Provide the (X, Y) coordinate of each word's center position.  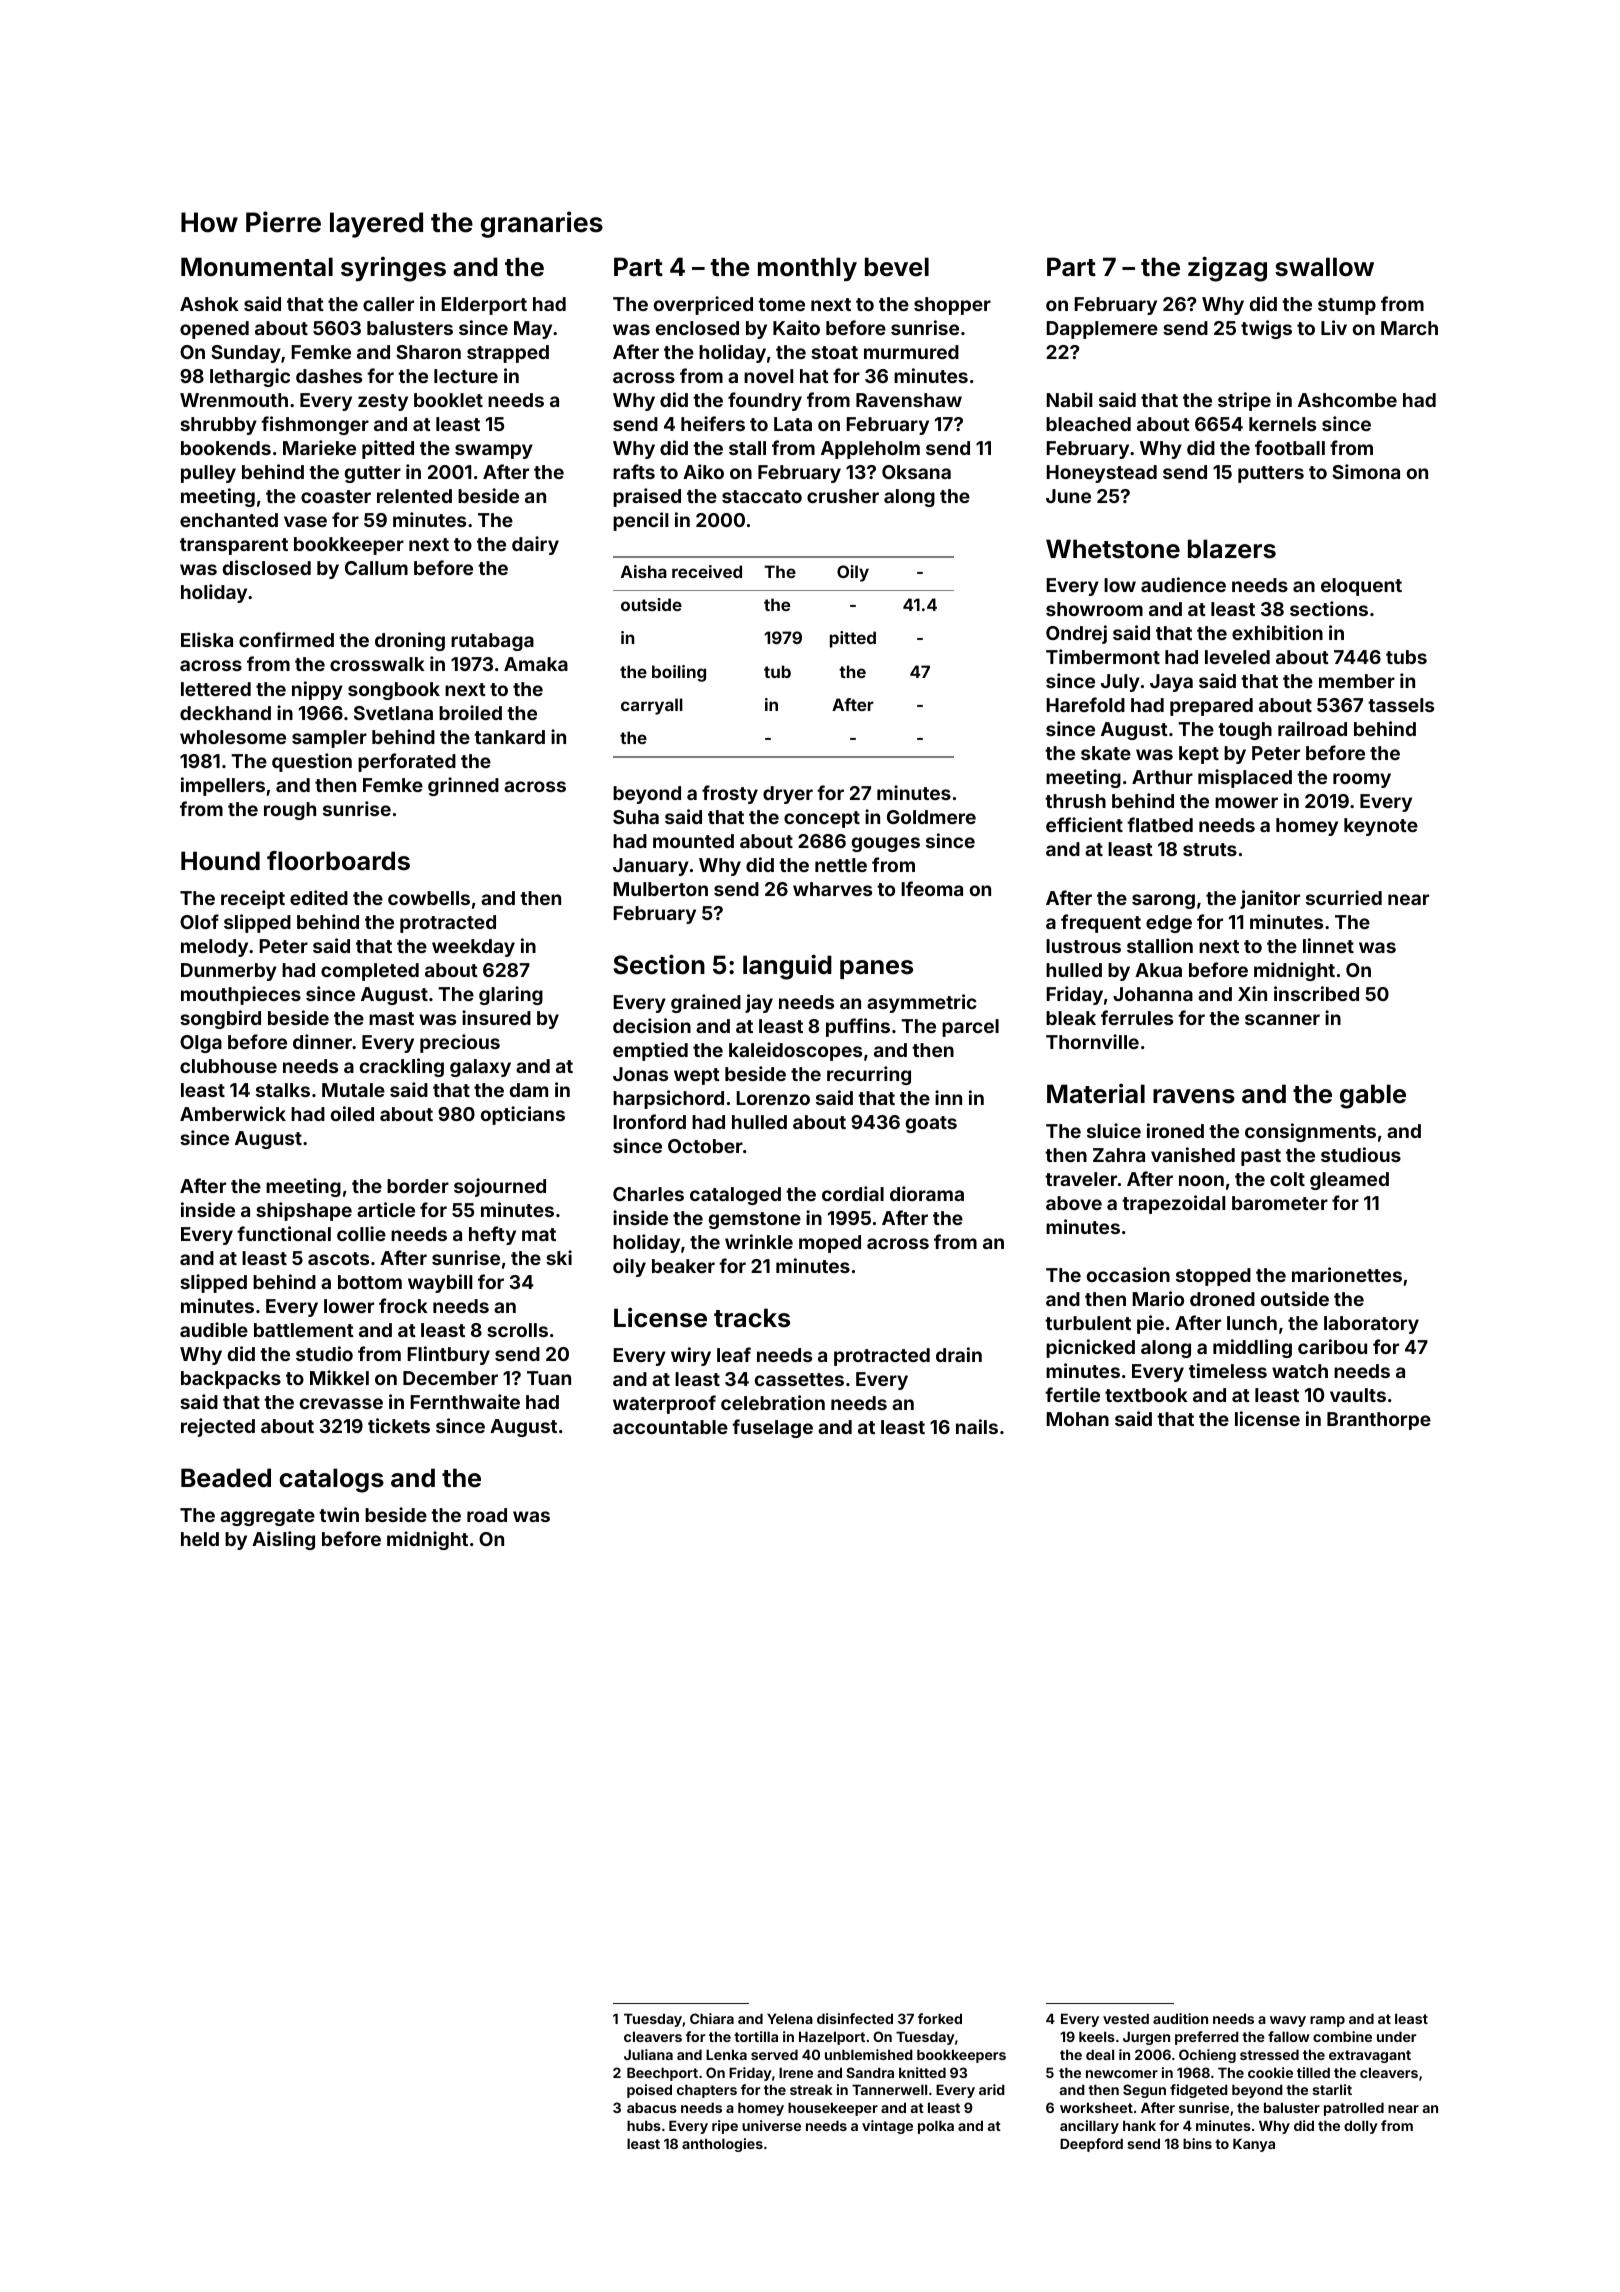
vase (305, 521)
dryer (788, 795)
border (418, 1186)
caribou (1332, 1346)
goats (931, 1124)
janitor (1270, 899)
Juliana (648, 2054)
